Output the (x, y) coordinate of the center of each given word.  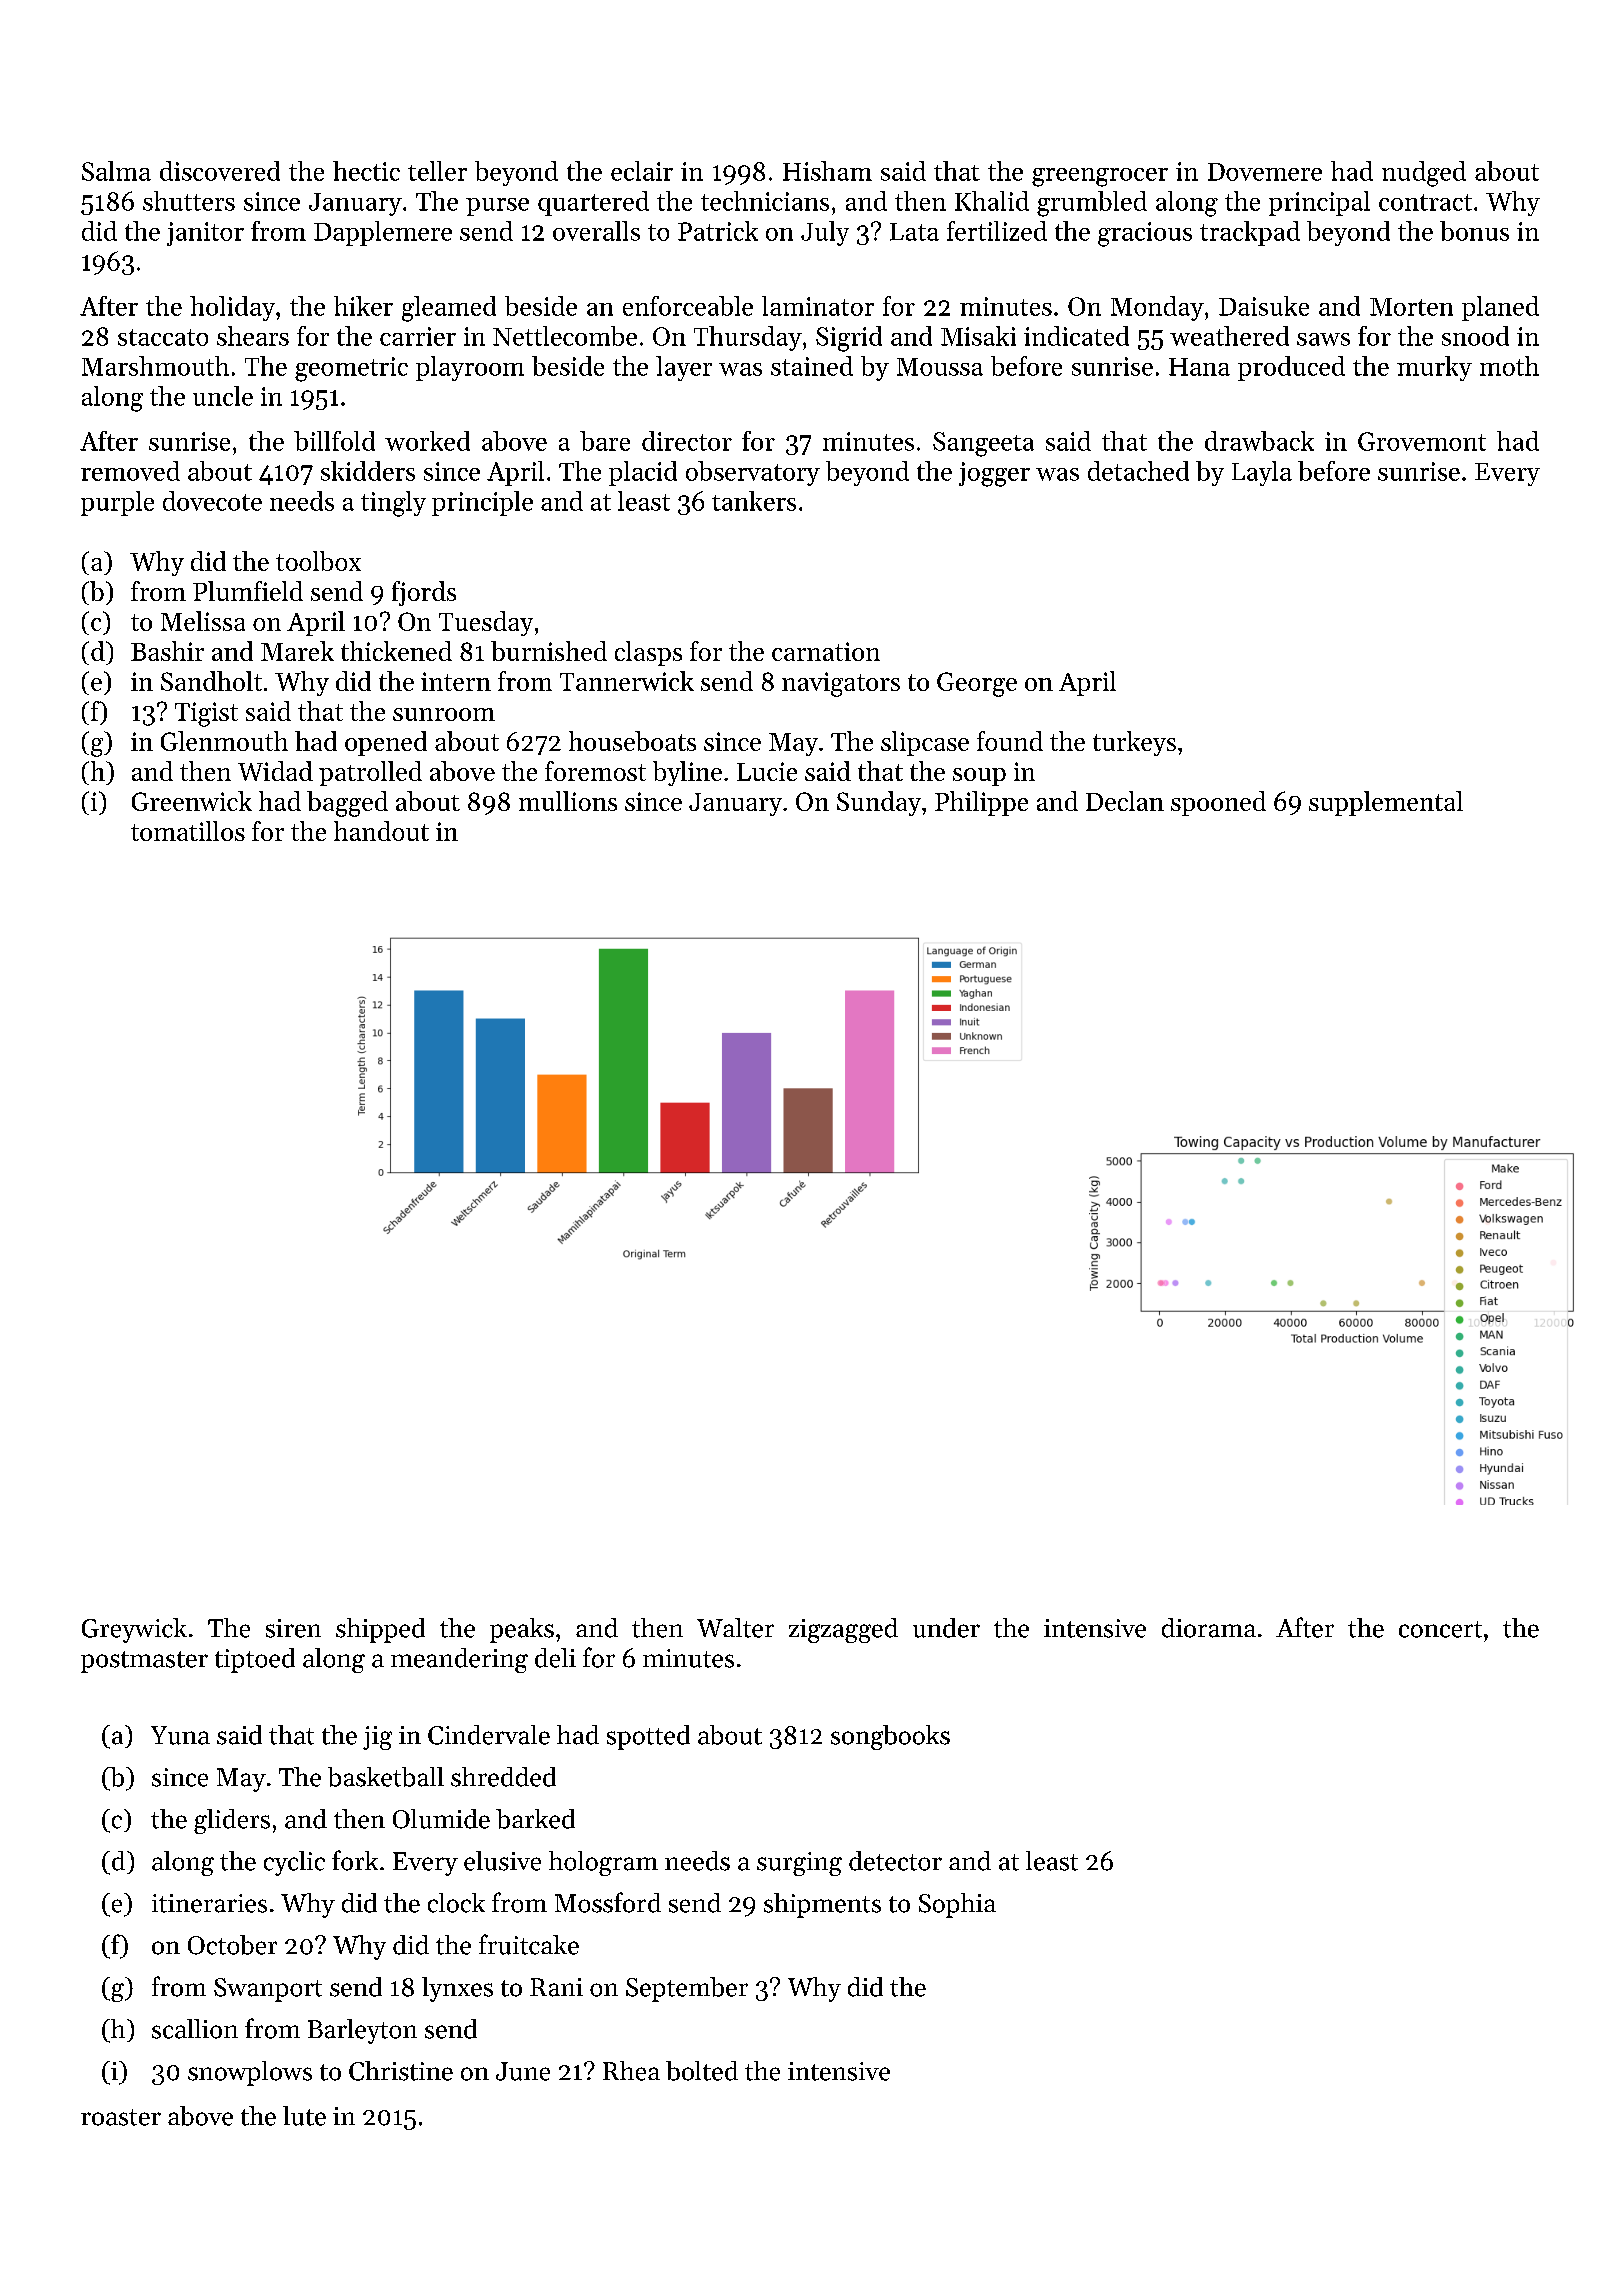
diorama (1209, 1628)
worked (427, 441)
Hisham (827, 171)
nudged (1424, 174)
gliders (232, 1821)
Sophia (957, 1905)
